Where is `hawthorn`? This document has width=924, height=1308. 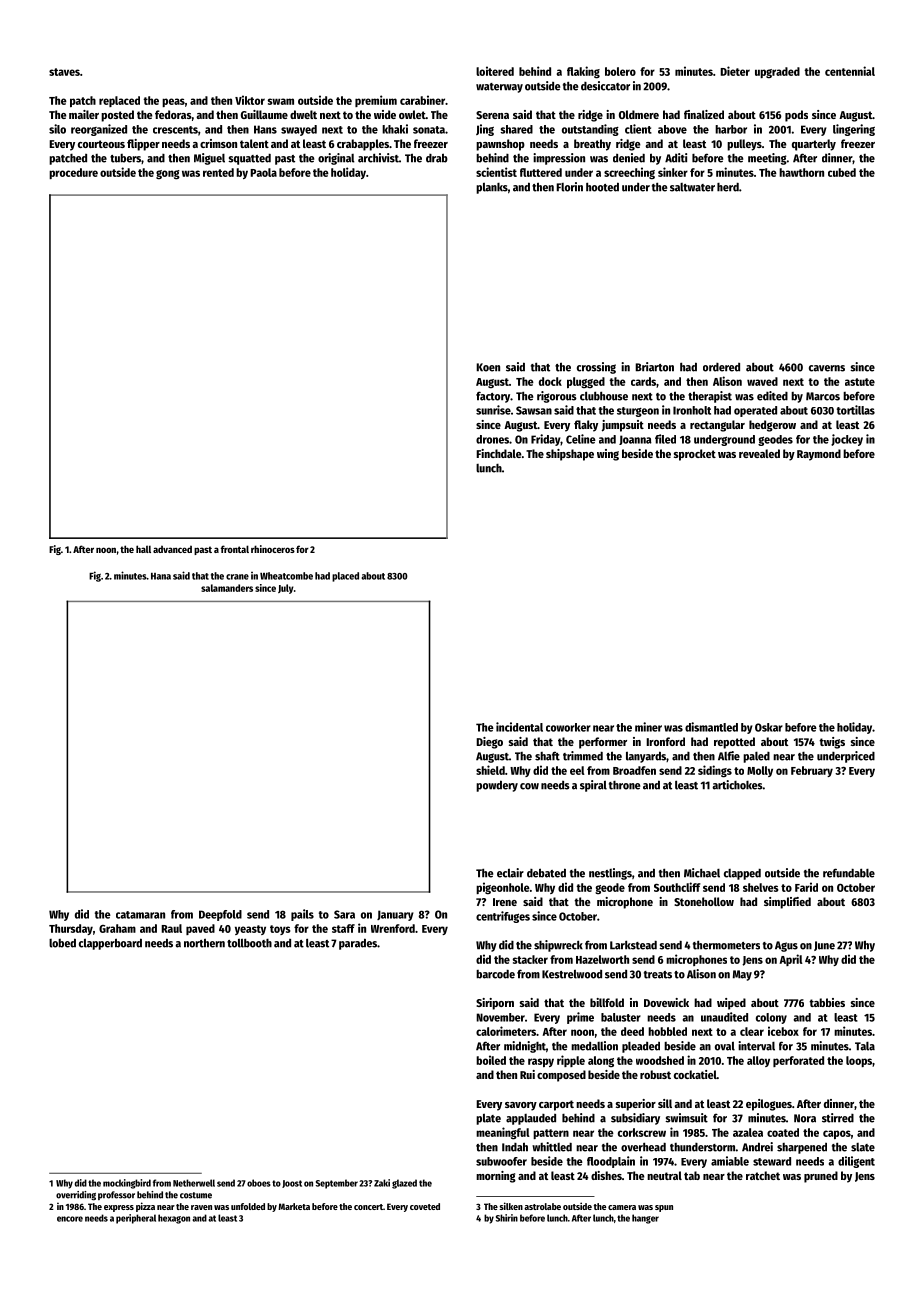
hawthorn is located at coordinates (801, 172).
